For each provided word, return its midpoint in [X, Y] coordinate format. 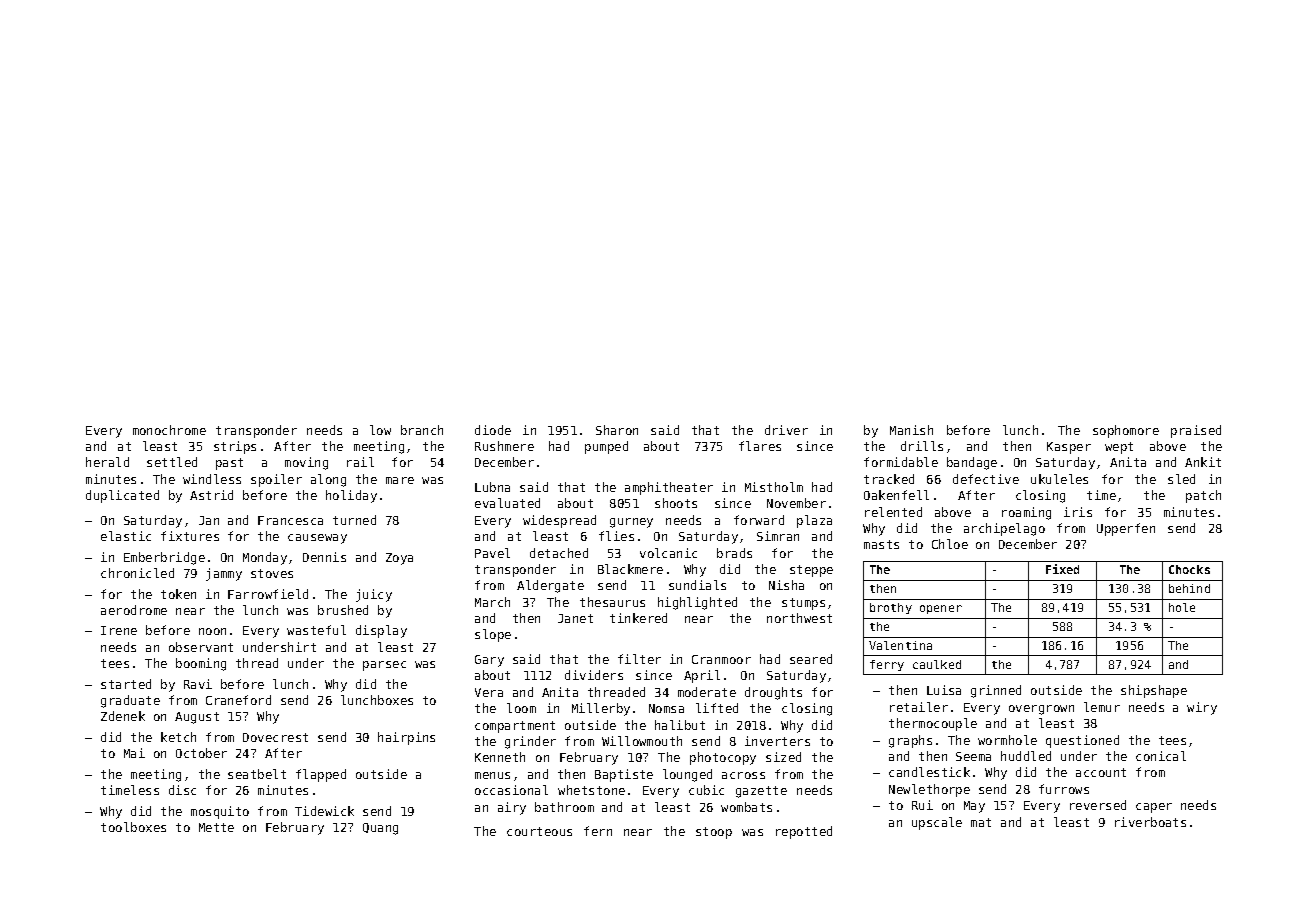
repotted [804, 832]
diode [493, 430]
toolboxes [133, 827]
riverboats [1150, 822]
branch [422, 430]
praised [1196, 431]
